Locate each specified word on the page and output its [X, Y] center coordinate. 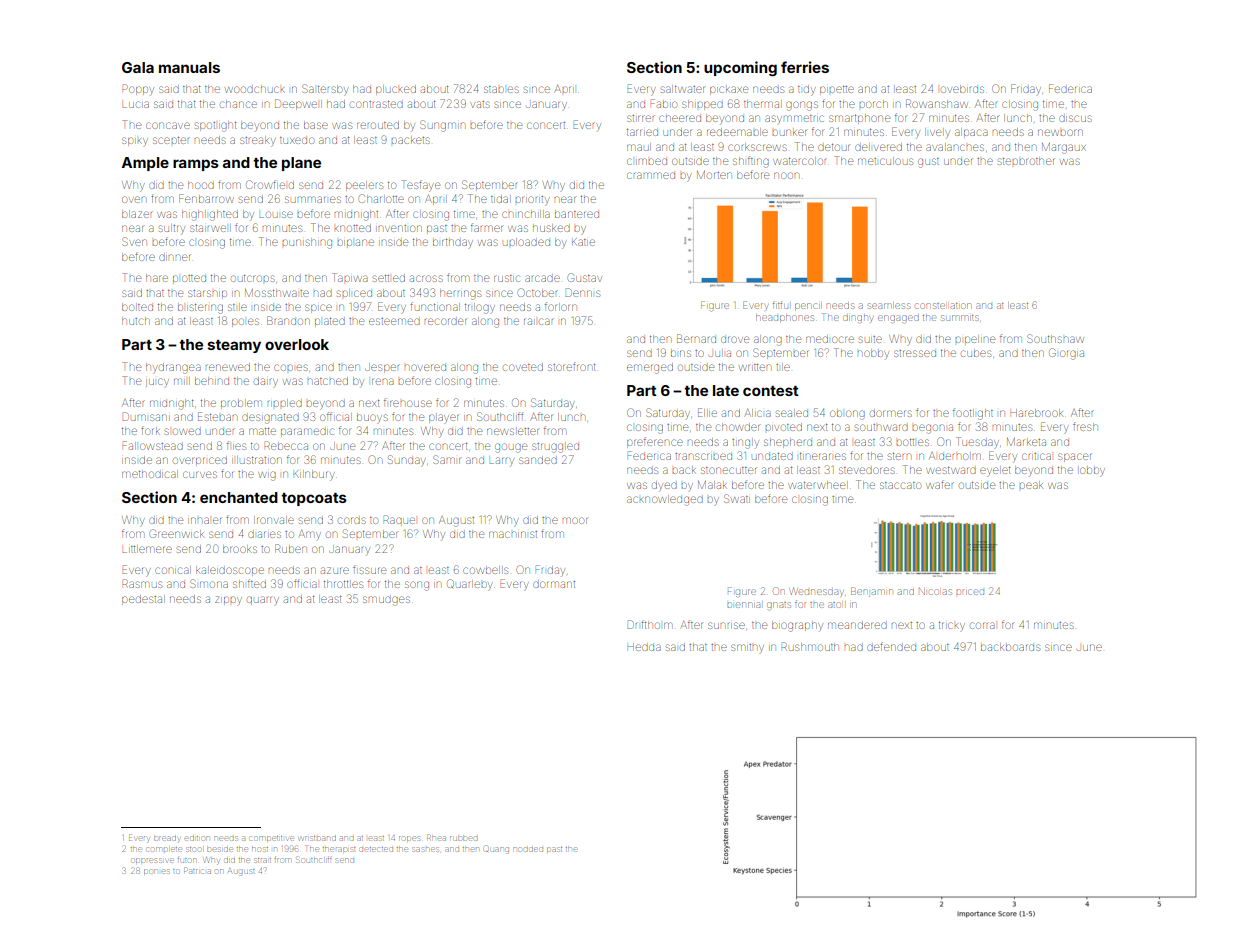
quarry [263, 600]
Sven [134, 241]
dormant [554, 584]
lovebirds [962, 89]
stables [501, 89]
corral [982, 625]
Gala [138, 67]
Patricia [197, 870]
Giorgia [1066, 354]
